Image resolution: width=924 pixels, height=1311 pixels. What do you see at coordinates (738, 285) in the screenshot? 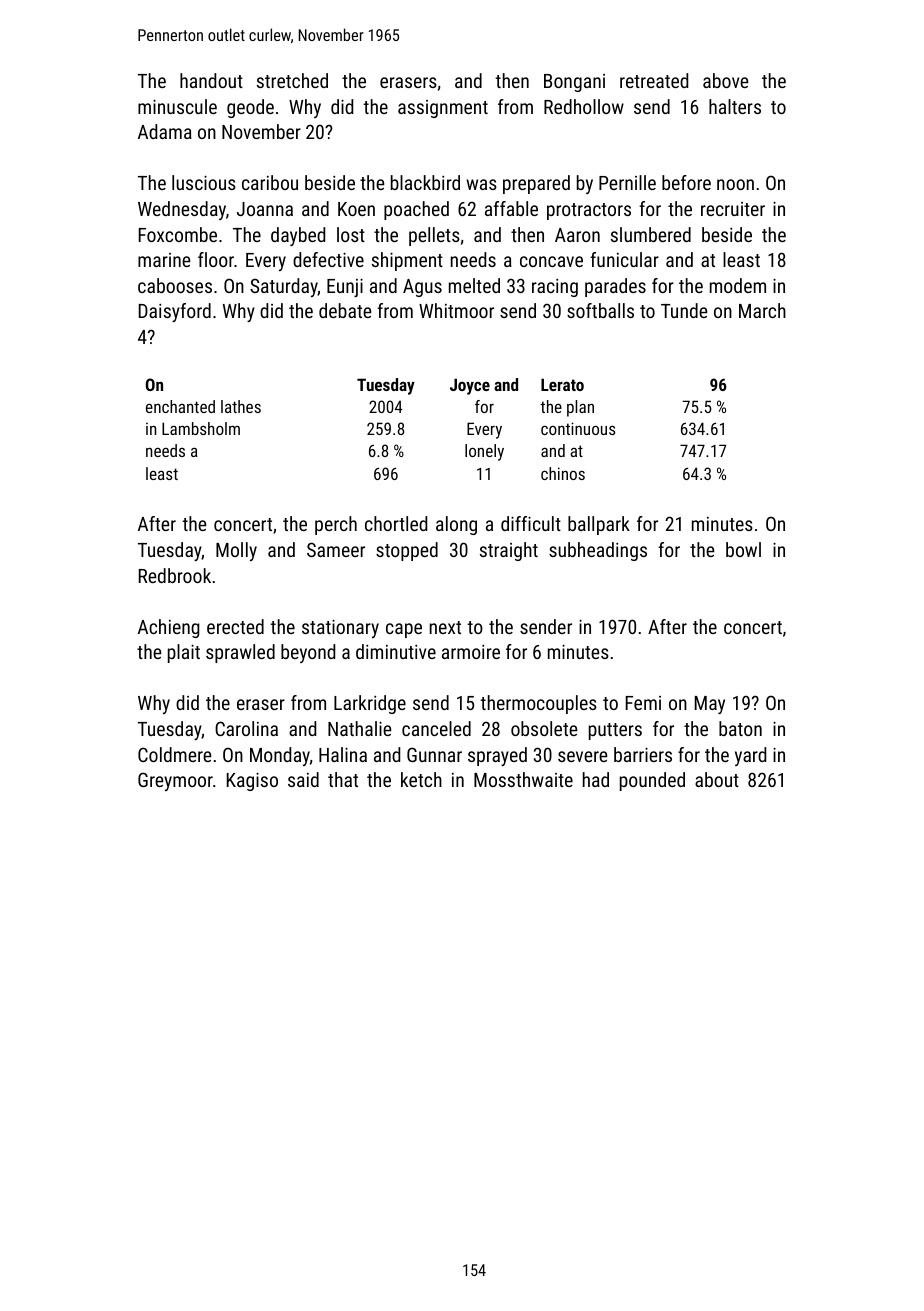
I see `modem` at bounding box center [738, 285].
